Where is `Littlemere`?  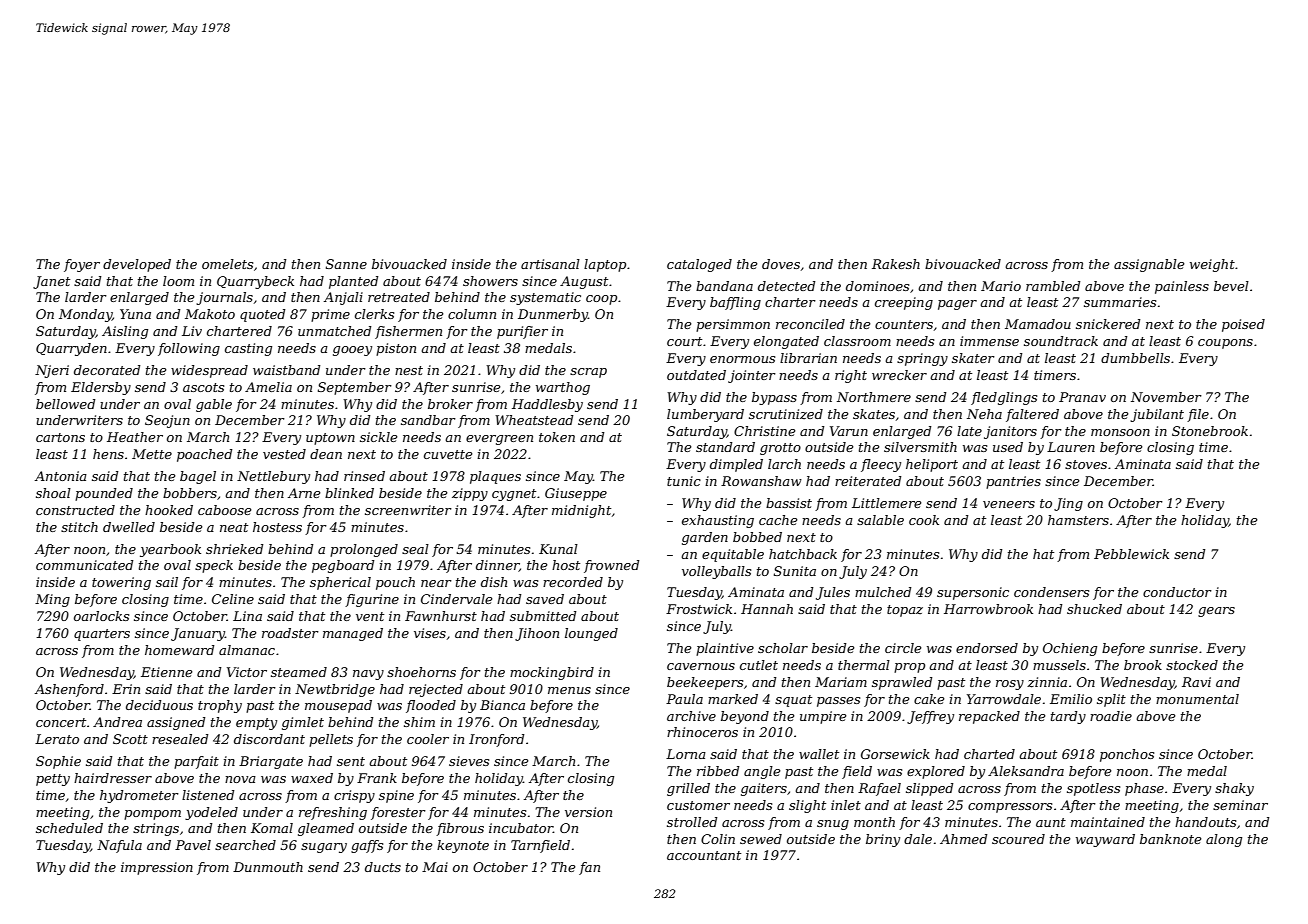
Littlemere is located at coordinates (887, 503).
